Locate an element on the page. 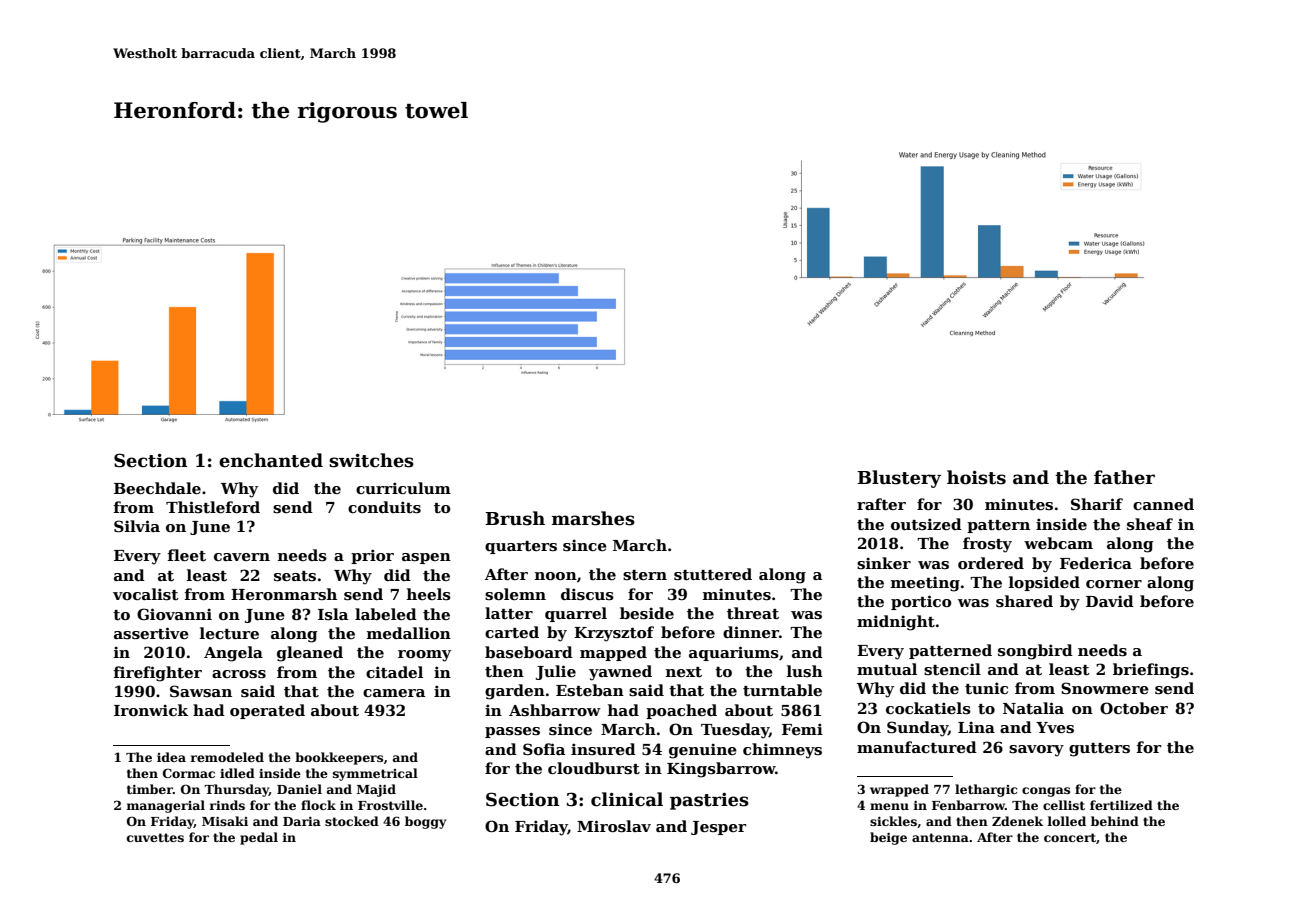 The width and height of the page is (1308, 924). Kingsbarrow is located at coordinates (721, 770).
